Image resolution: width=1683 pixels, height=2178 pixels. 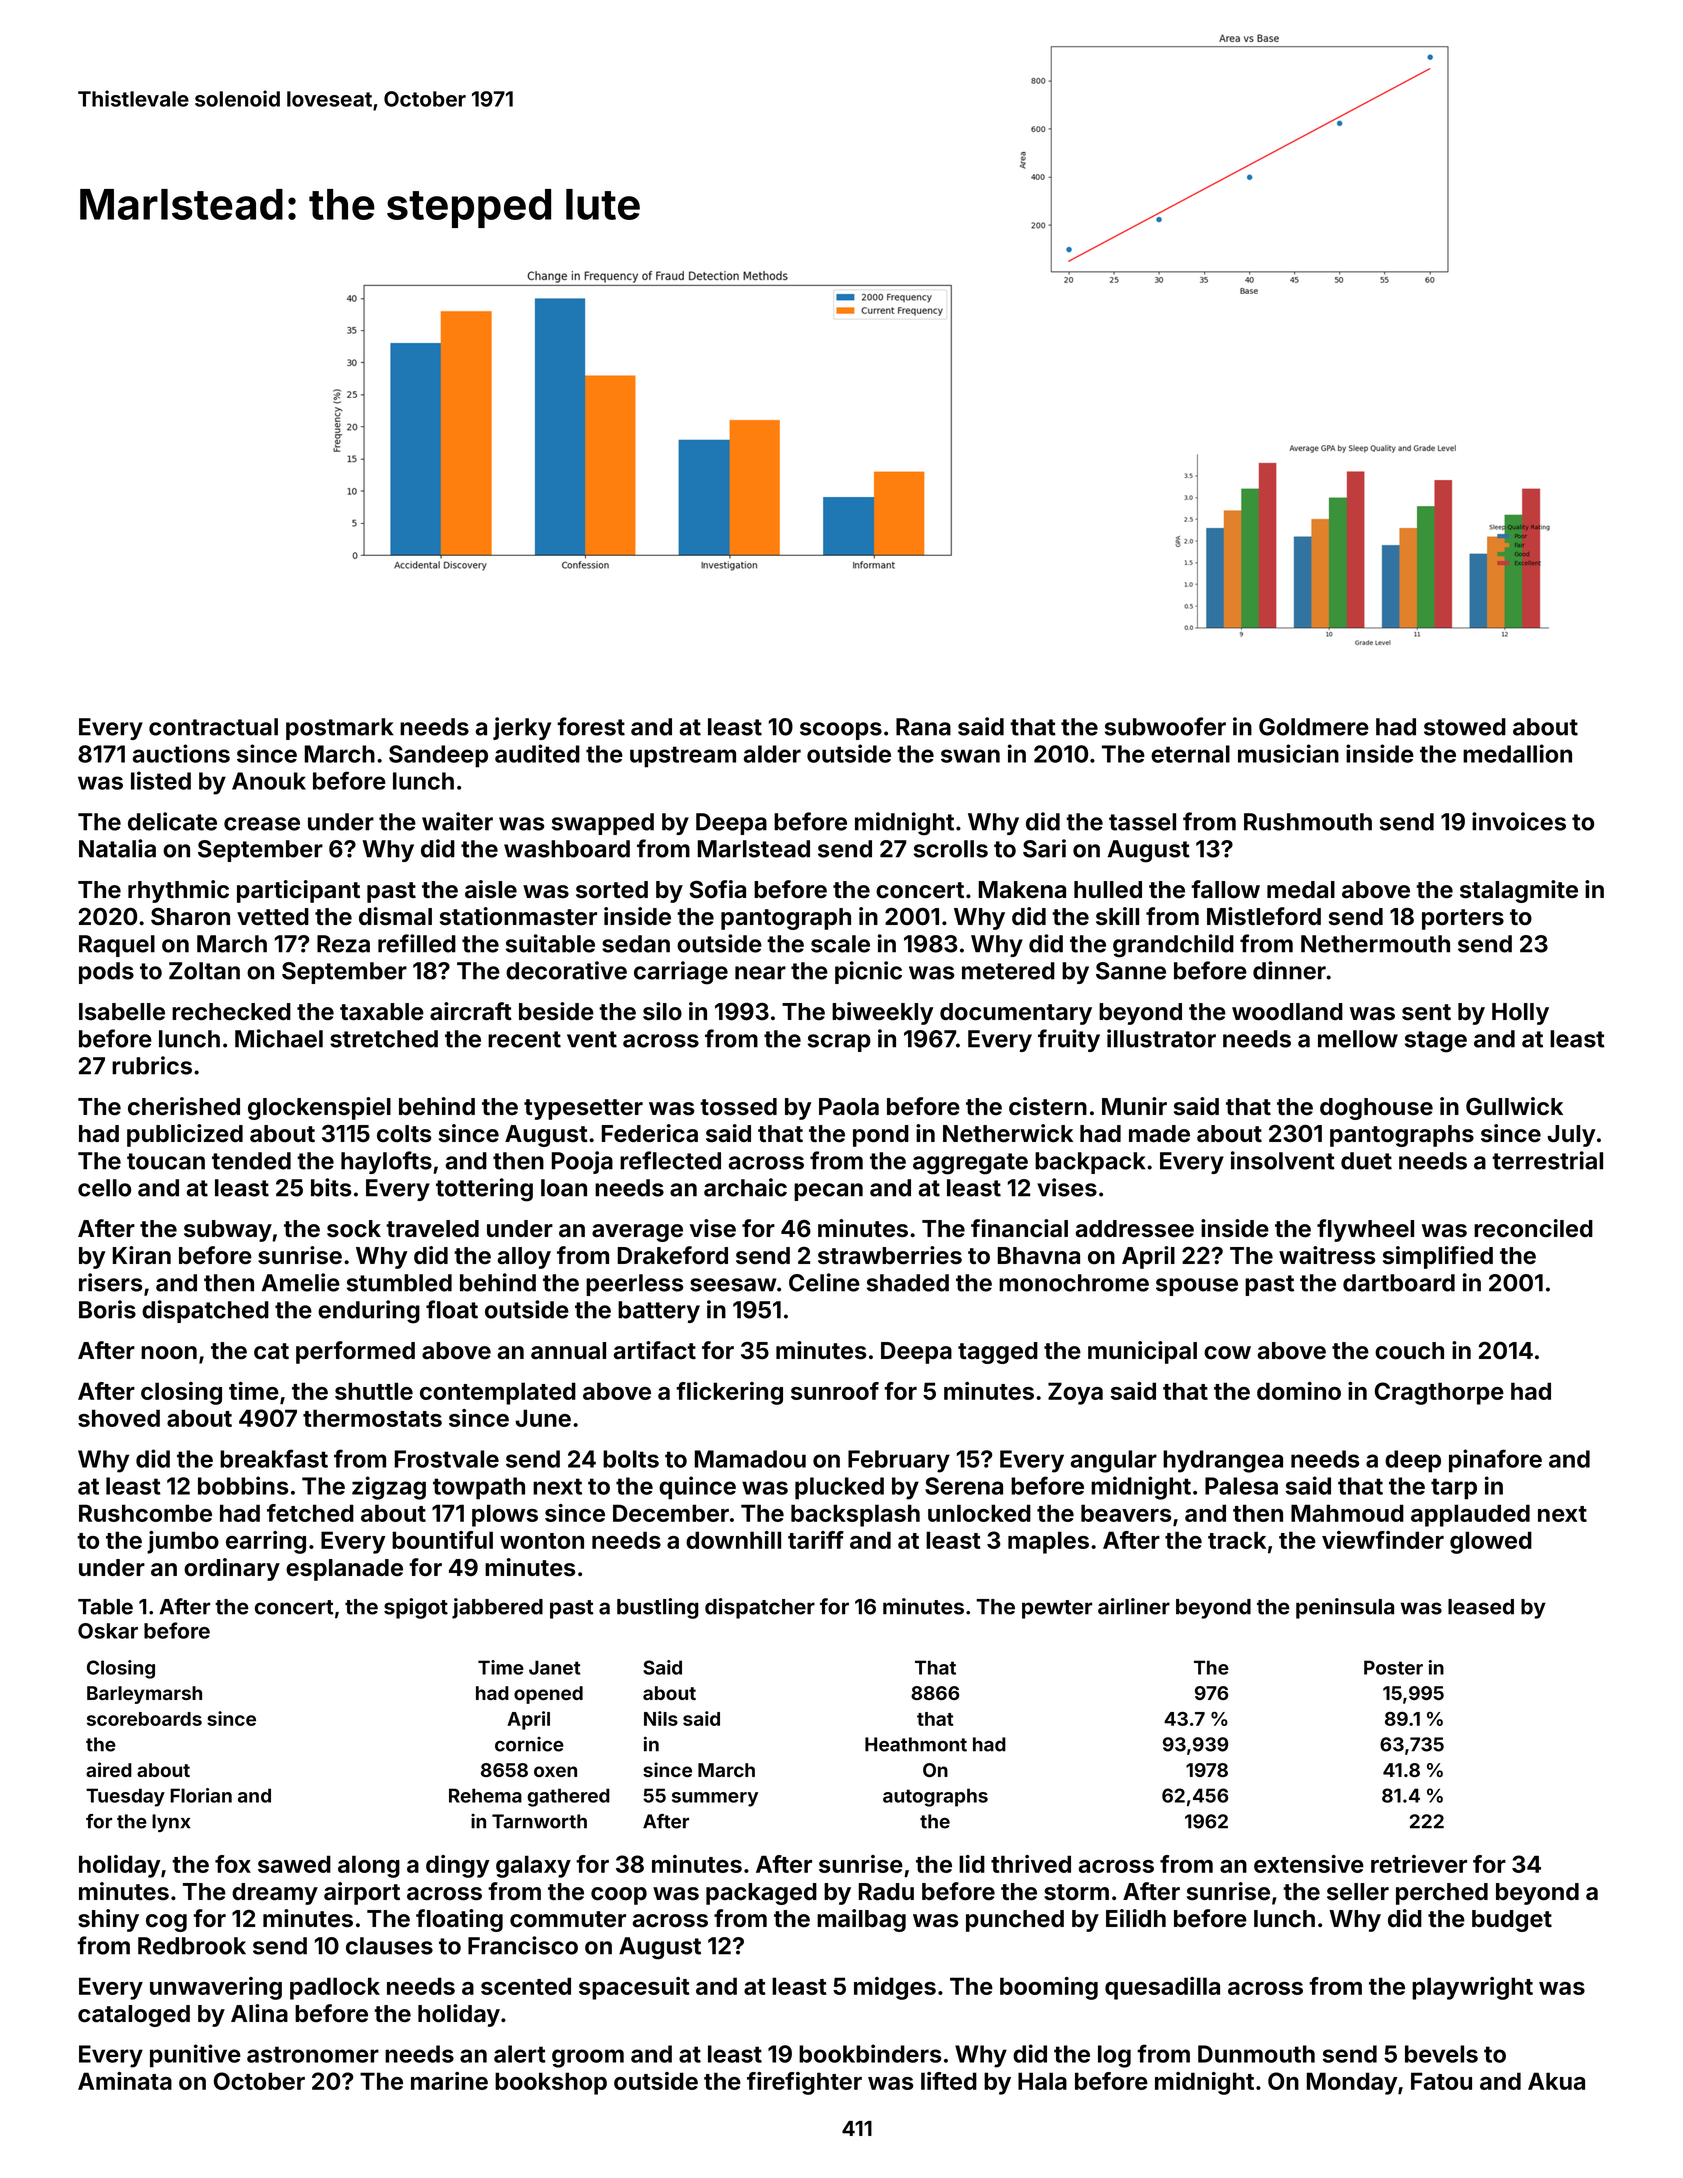 I want to click on punched, so click(x=1015, y=1921).
